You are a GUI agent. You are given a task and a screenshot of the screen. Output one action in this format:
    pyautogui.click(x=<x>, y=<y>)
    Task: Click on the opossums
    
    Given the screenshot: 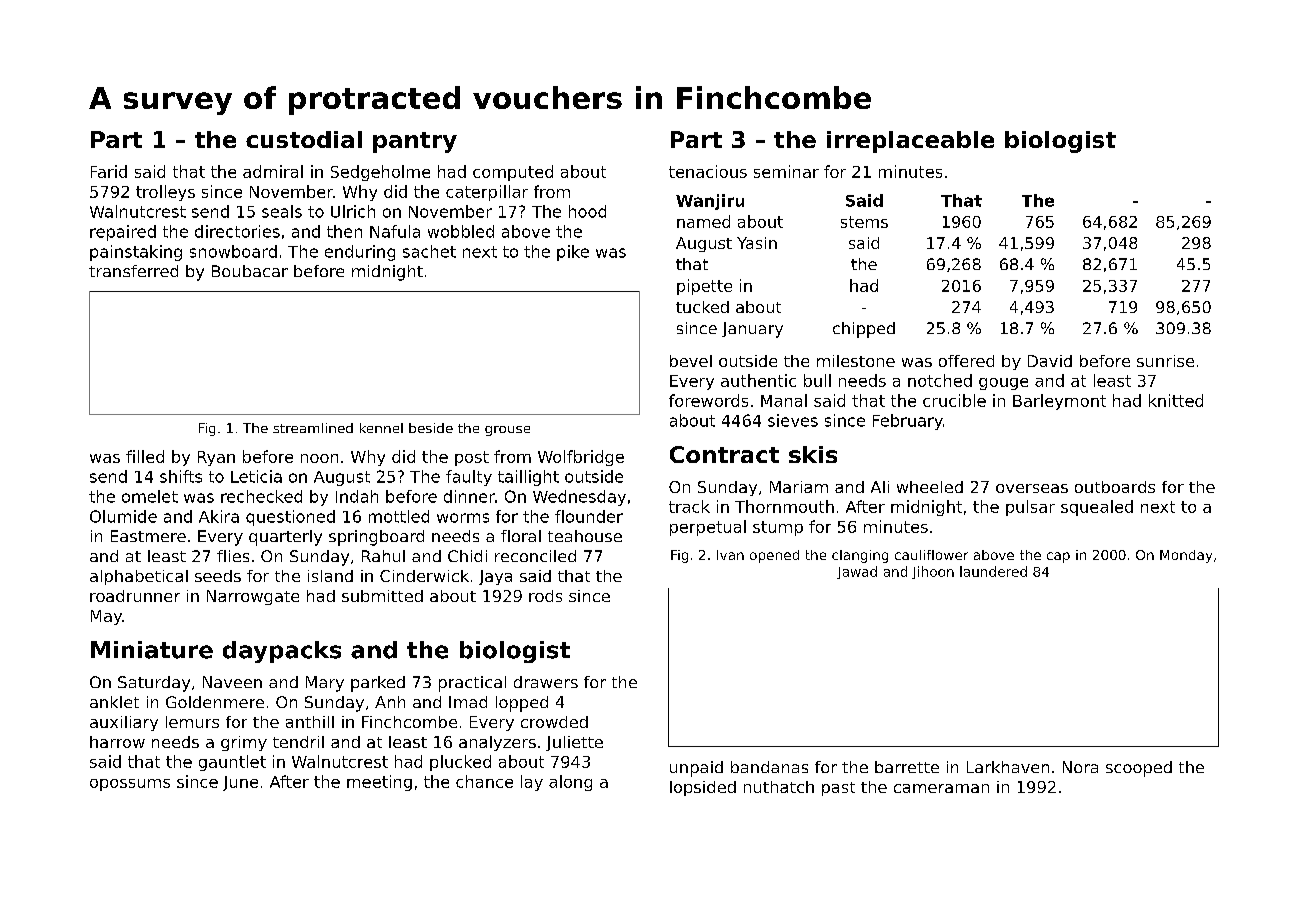 What is the action you would take?
    pyautogui.click(x=130, y=785)
